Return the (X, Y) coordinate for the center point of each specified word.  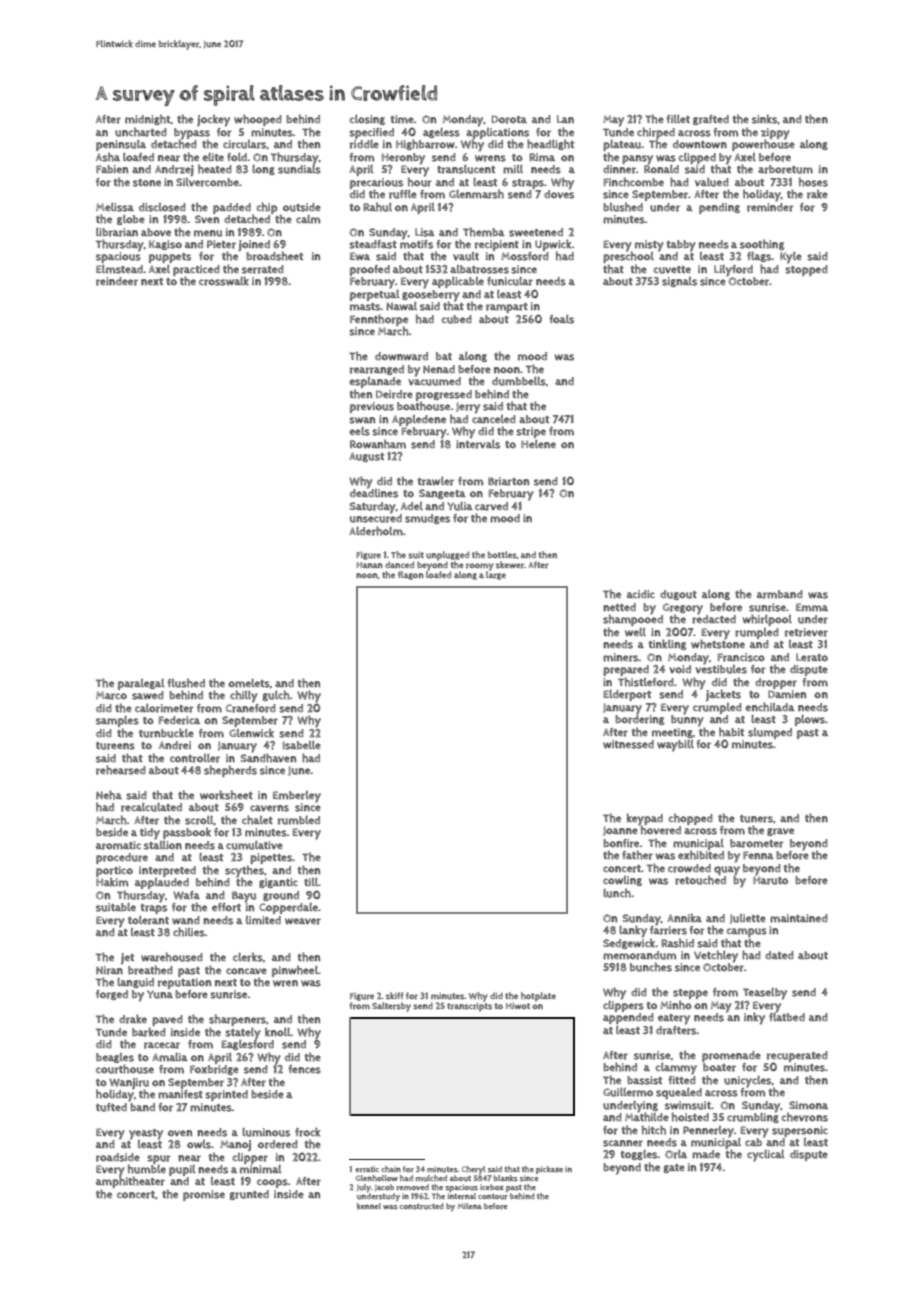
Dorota (509, 119)
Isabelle (302, 745)
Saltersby (391, 1007)
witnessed (628, 744)
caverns (269, 808)
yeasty (146, 1134)
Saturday (373, 508)
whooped (258, 120)
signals (679, 282)
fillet (678, 119)
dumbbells (519, 381)
